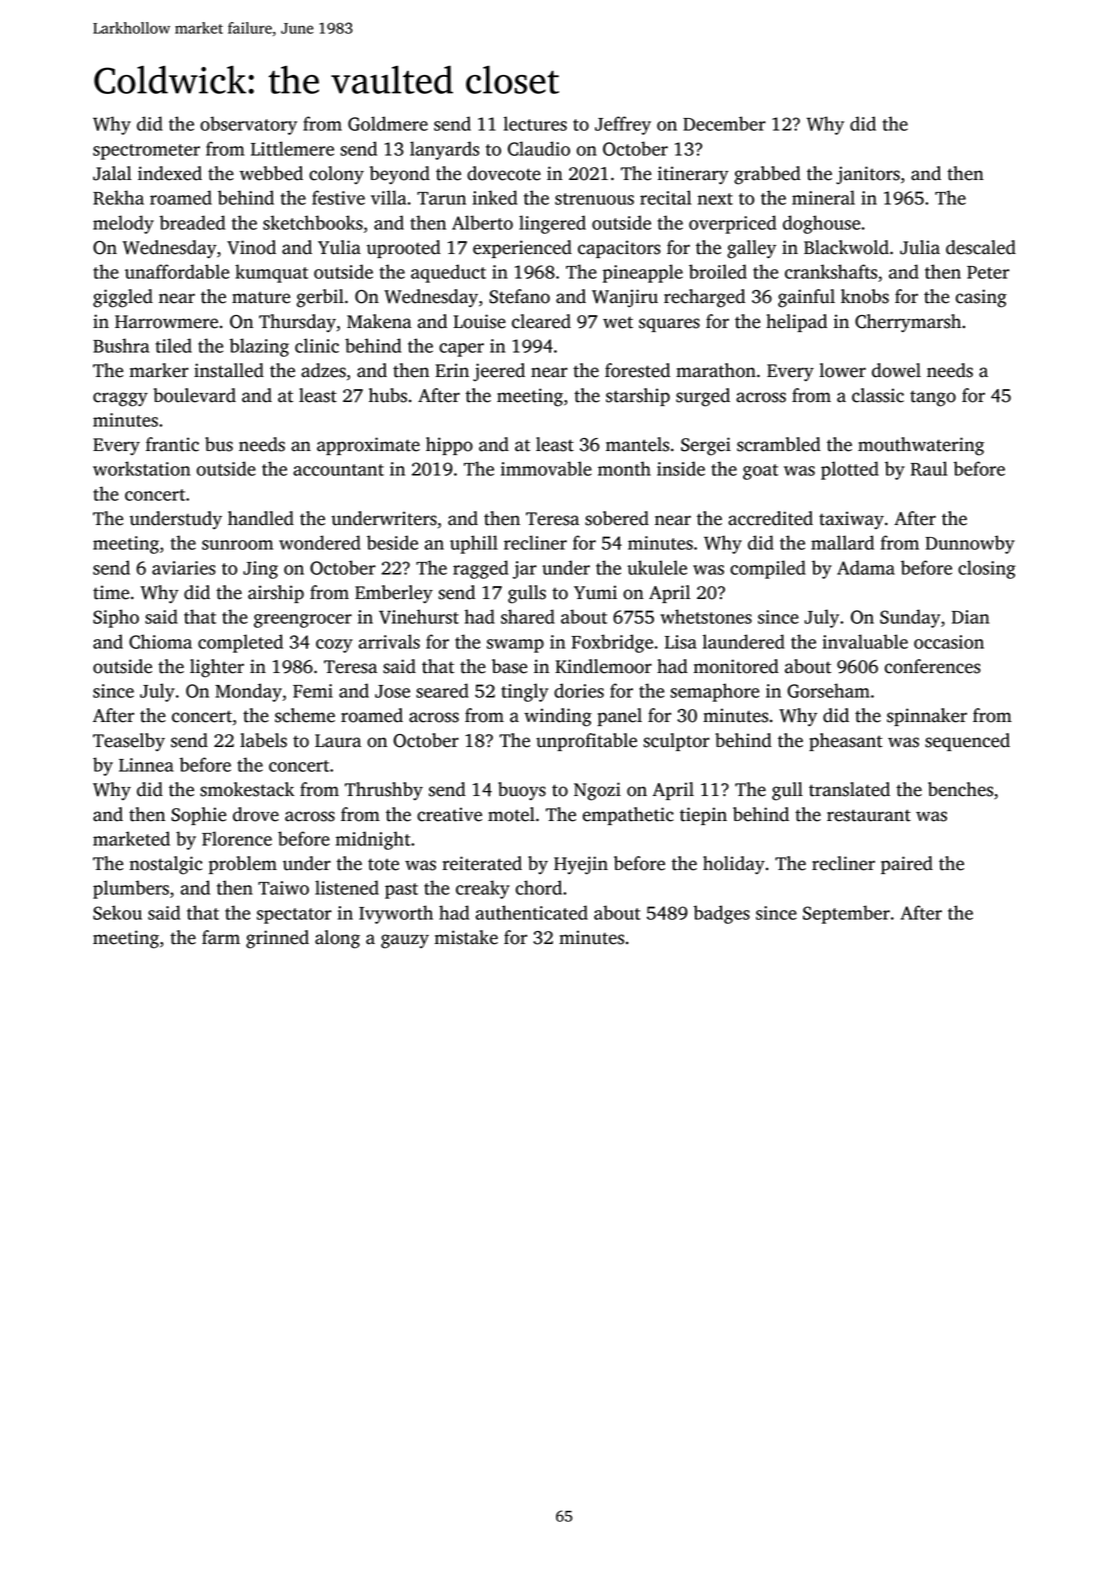 The image size is (1111, 1572). I want to click on airship, so click(276, 594).
